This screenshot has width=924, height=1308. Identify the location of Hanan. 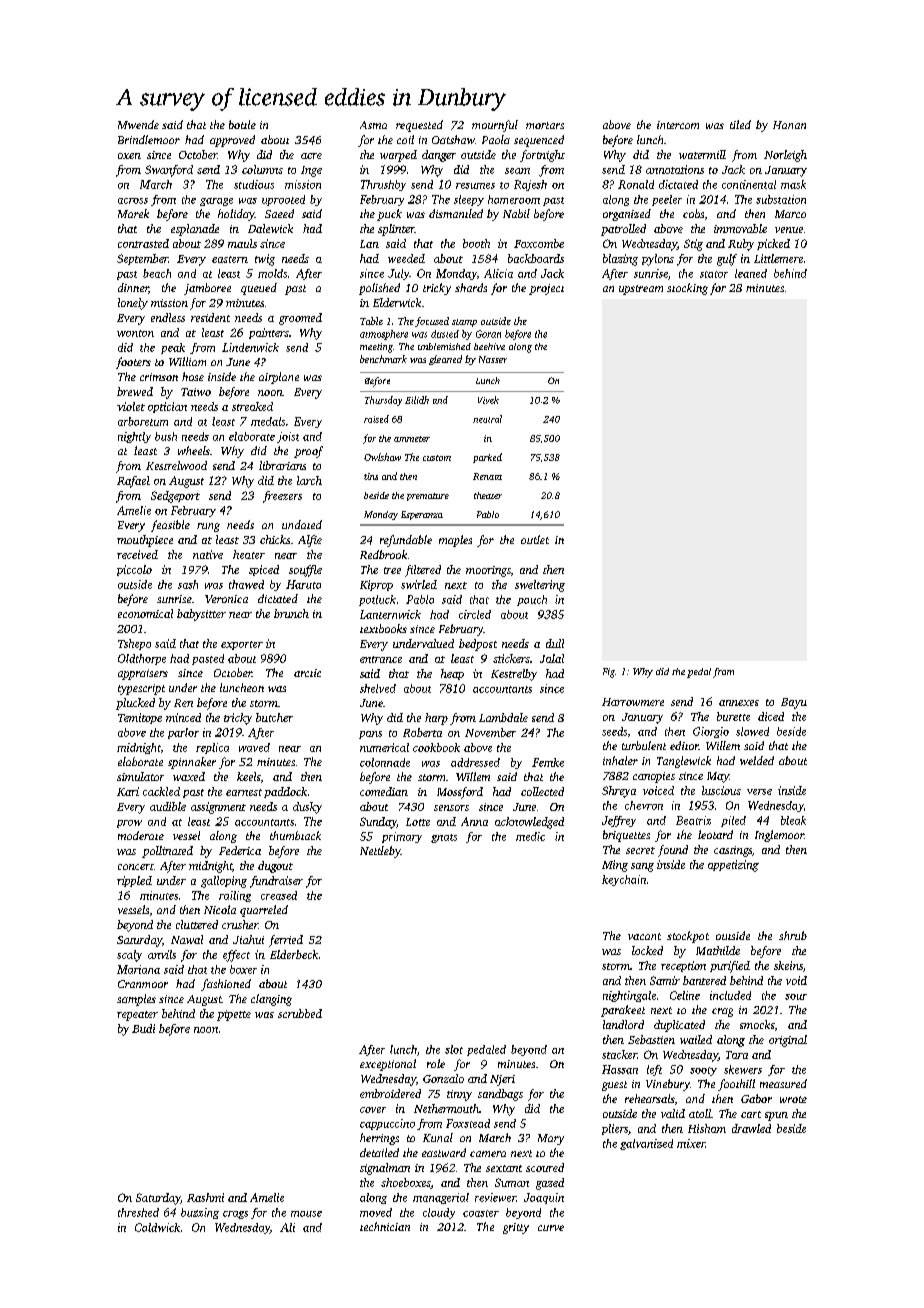
(789, 125).
